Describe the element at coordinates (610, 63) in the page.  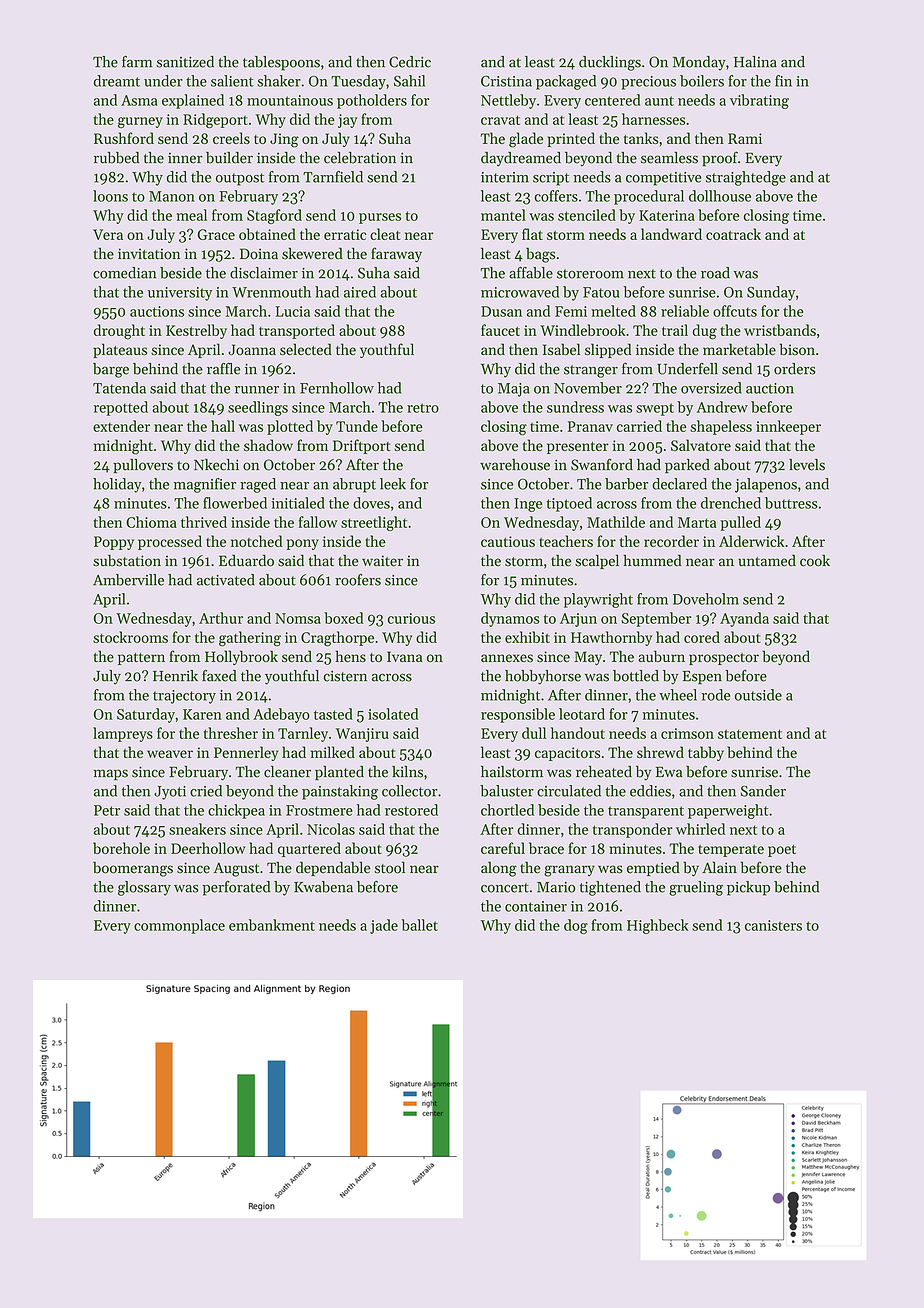
I see `ducklings` at that location.
